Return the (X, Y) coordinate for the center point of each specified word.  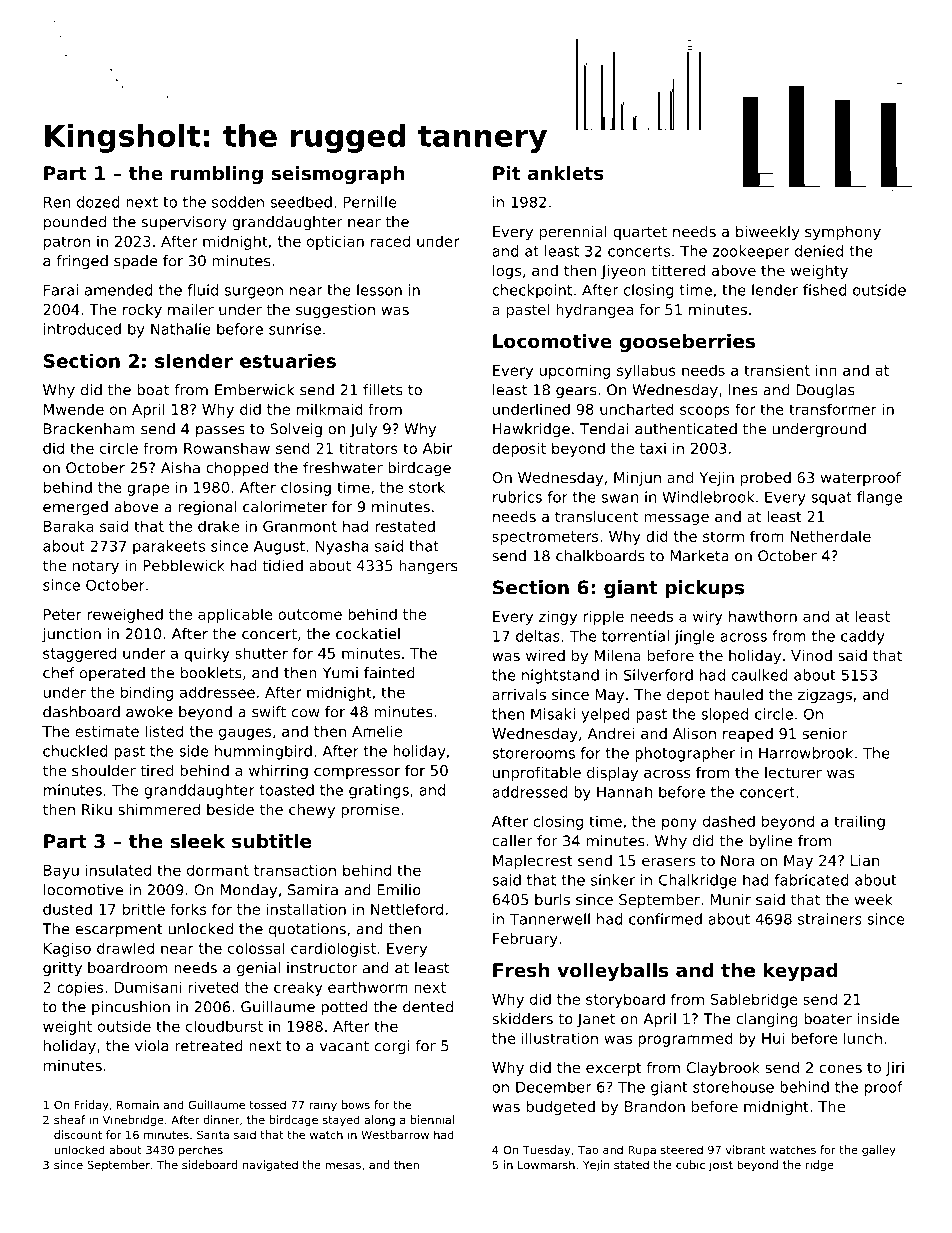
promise (370, 811)
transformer (833, 409)
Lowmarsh (546, 1164)
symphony (843, 233)
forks (188, 909)
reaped (748, 735)
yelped (605, 715)
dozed (98, 202)
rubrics (517, 497)
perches (201, 1151)
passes (220, 432)
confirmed (665, 919)
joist (721, 1166)
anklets (566, 173)
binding (147, 693)
